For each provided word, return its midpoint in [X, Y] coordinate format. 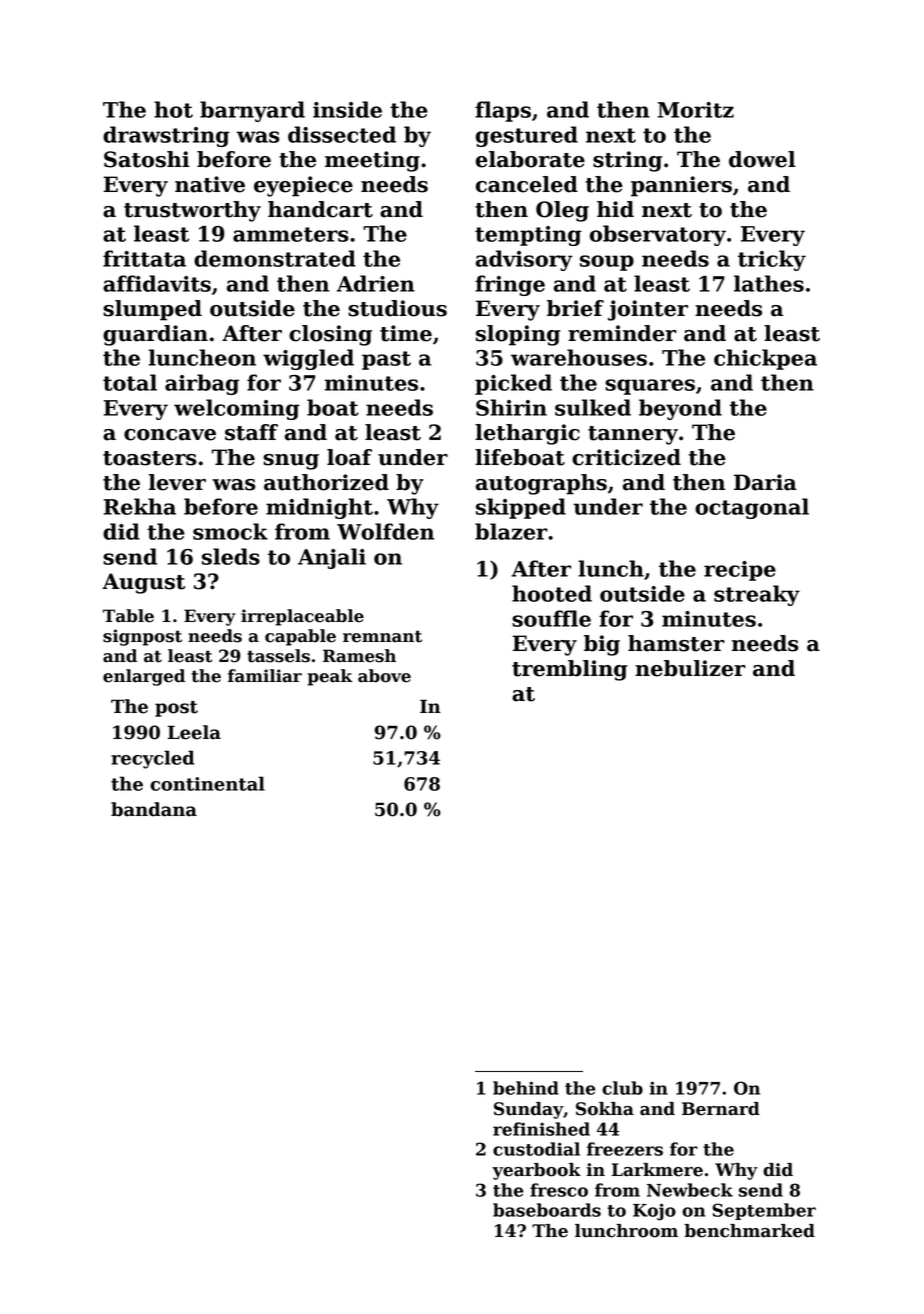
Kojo [654, 1212]
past [386, 360]
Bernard [721, 1109]
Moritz [696, 110]
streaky [757, 595]
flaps [503, 111]
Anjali [332, 558]
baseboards [547, 1210]
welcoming [237, 409]
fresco [559, 1190]
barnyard [252, 111]
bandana [154, 809]
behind [526, 1088]
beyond [680, 409]
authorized [326, 482]
